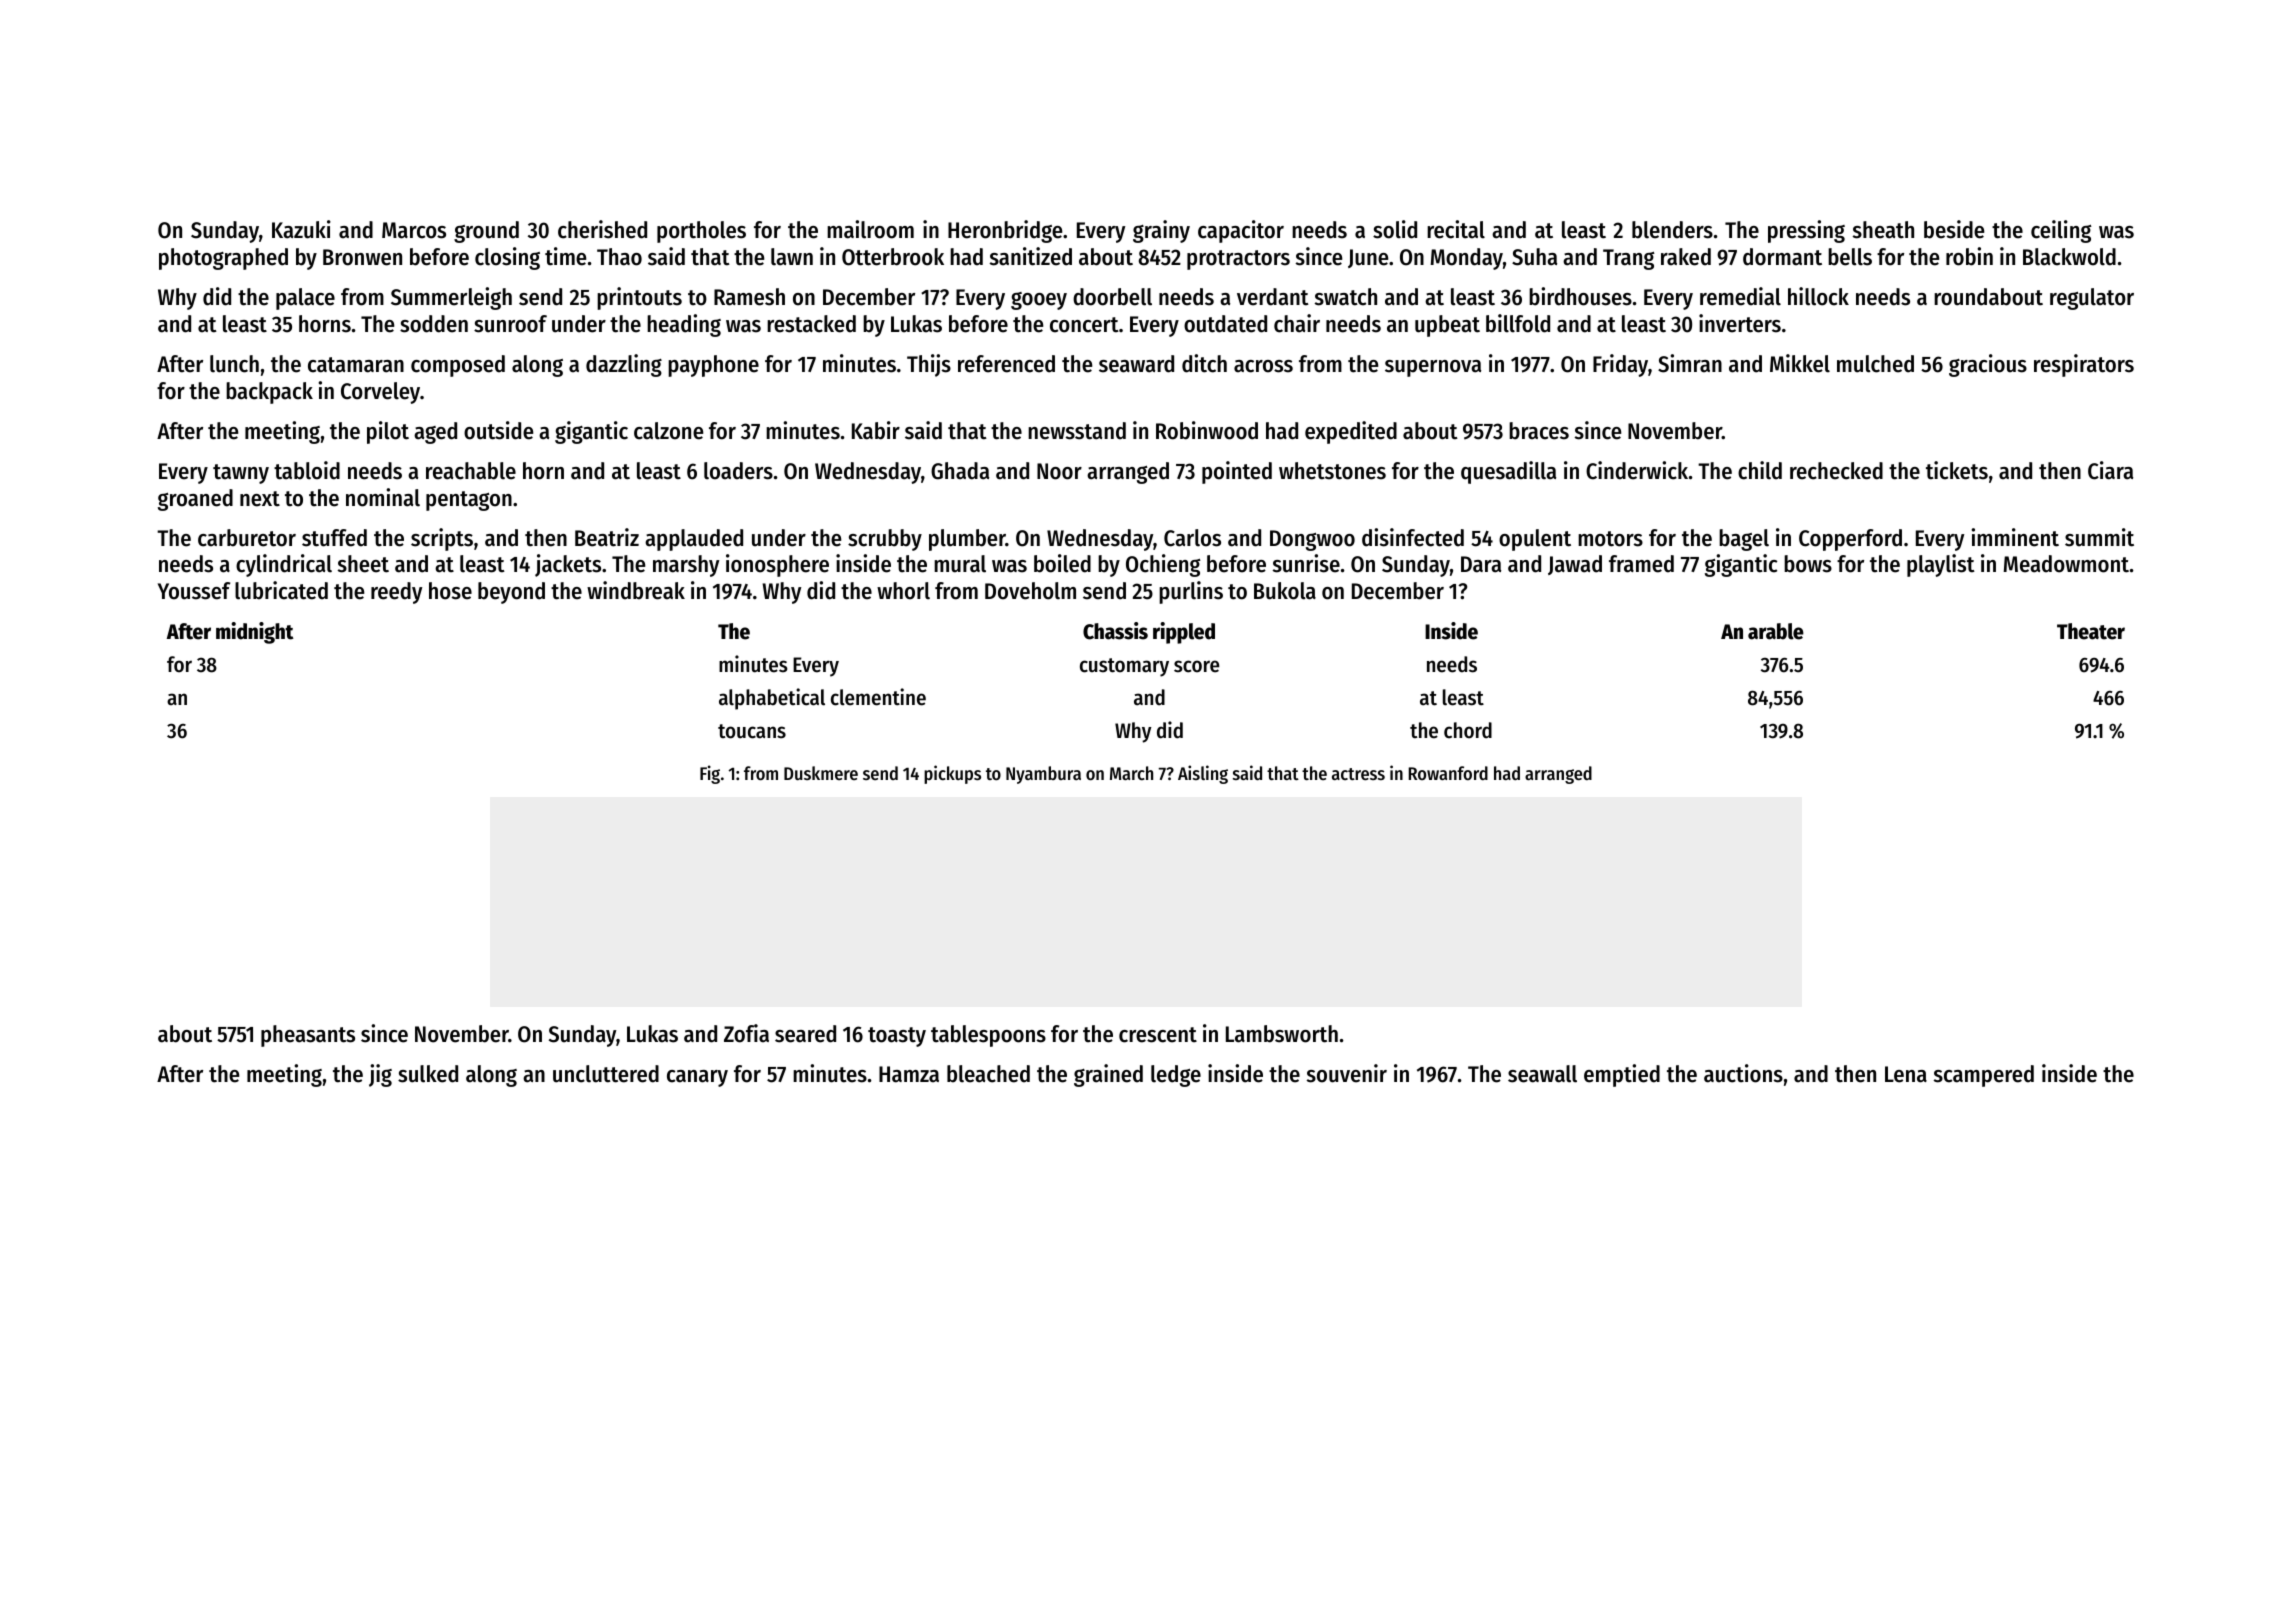  Describe the element at coordinates (1077, 431) in the image. I see `newsstand` at that location.
